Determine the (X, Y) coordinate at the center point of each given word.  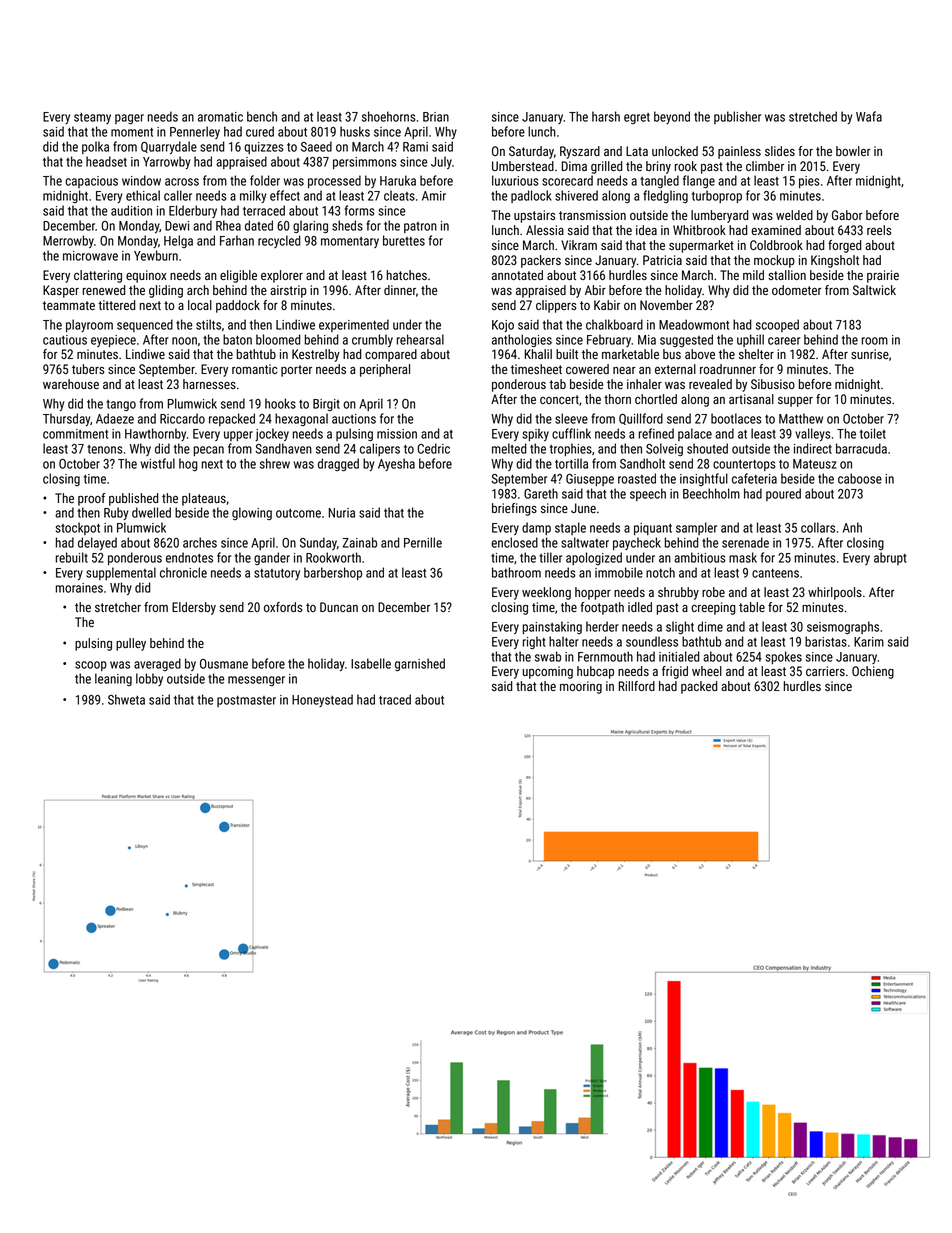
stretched (813, 116)
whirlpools (835, 593)
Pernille (423, 542)
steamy (92, 118)
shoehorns (389, 116)
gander (272, 558)
